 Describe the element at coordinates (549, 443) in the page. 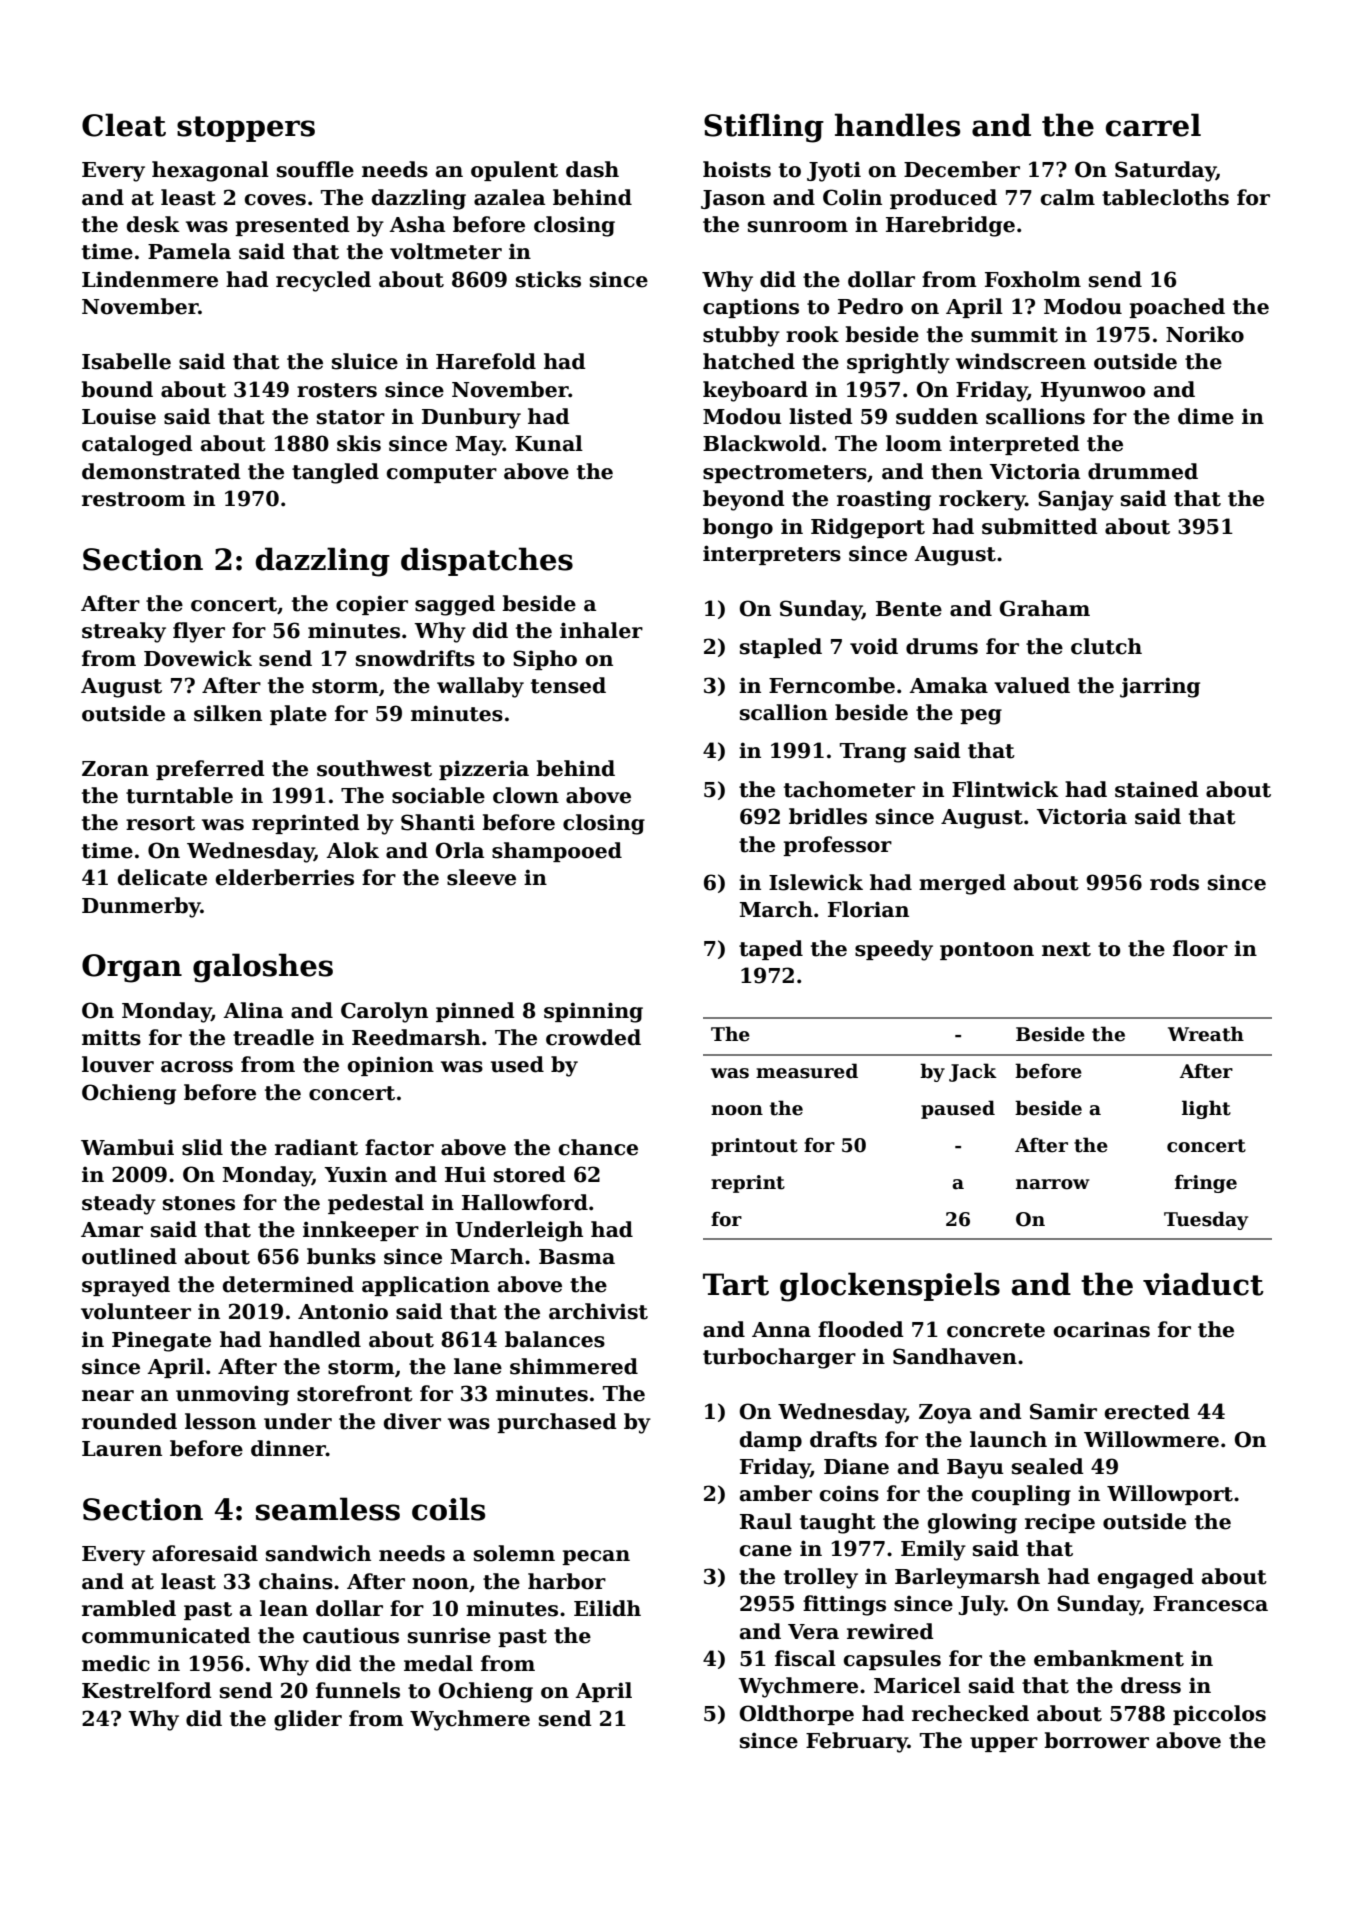

I see `Kunal` at that location.
